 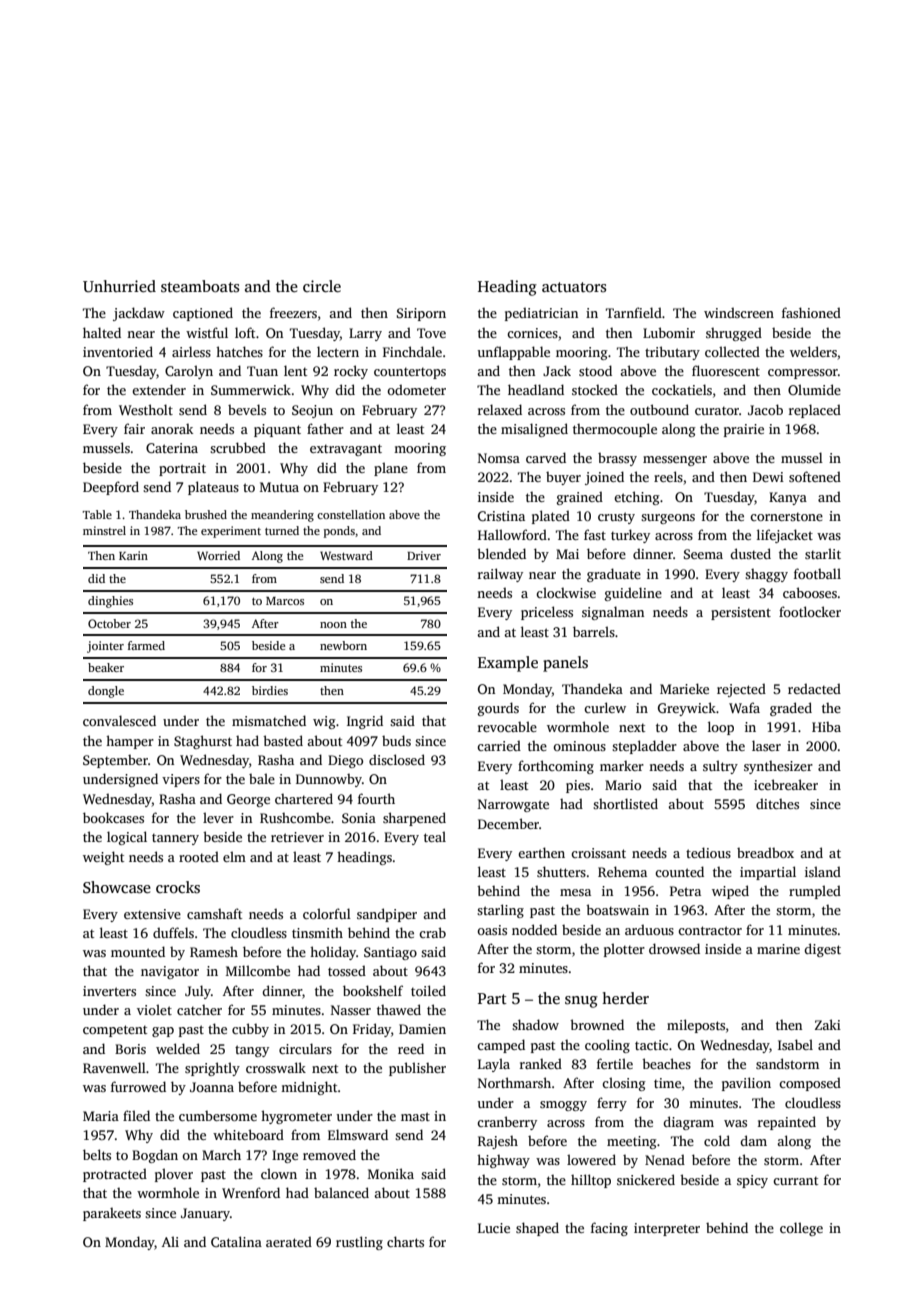 I want to click on odometer, so click(x=416, y=389).
